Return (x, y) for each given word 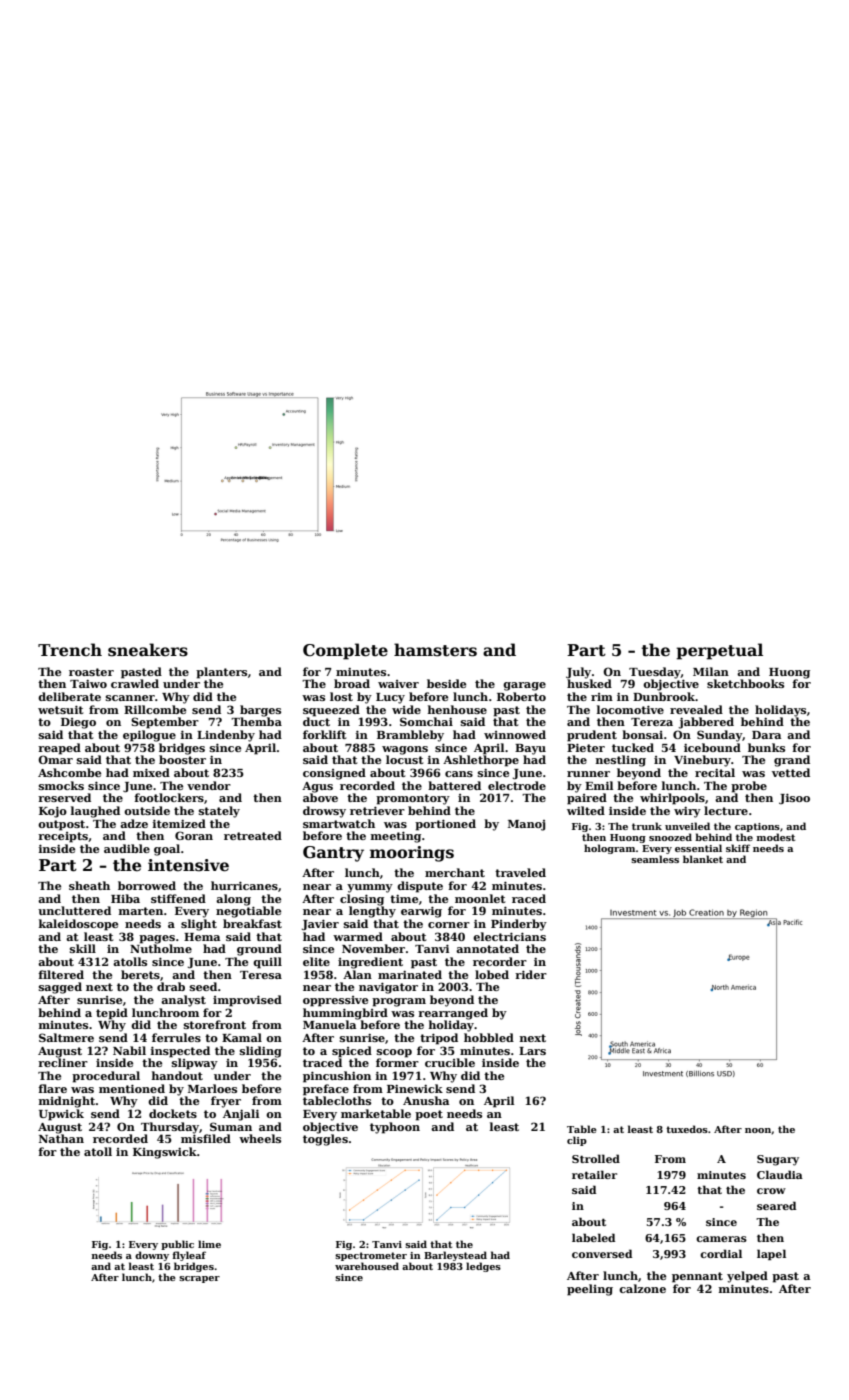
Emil (599, 785)
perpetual (719, 651)
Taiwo (88, 684)
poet (429, 1115)
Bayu (530, 749)
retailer (594, 1174)
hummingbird (345, 1014)
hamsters (435, 650)
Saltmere (66, 1037)
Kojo (53, 812)
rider (531, 974)
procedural (106, 1077)
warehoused (367, 1266)
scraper (199, 1279)
